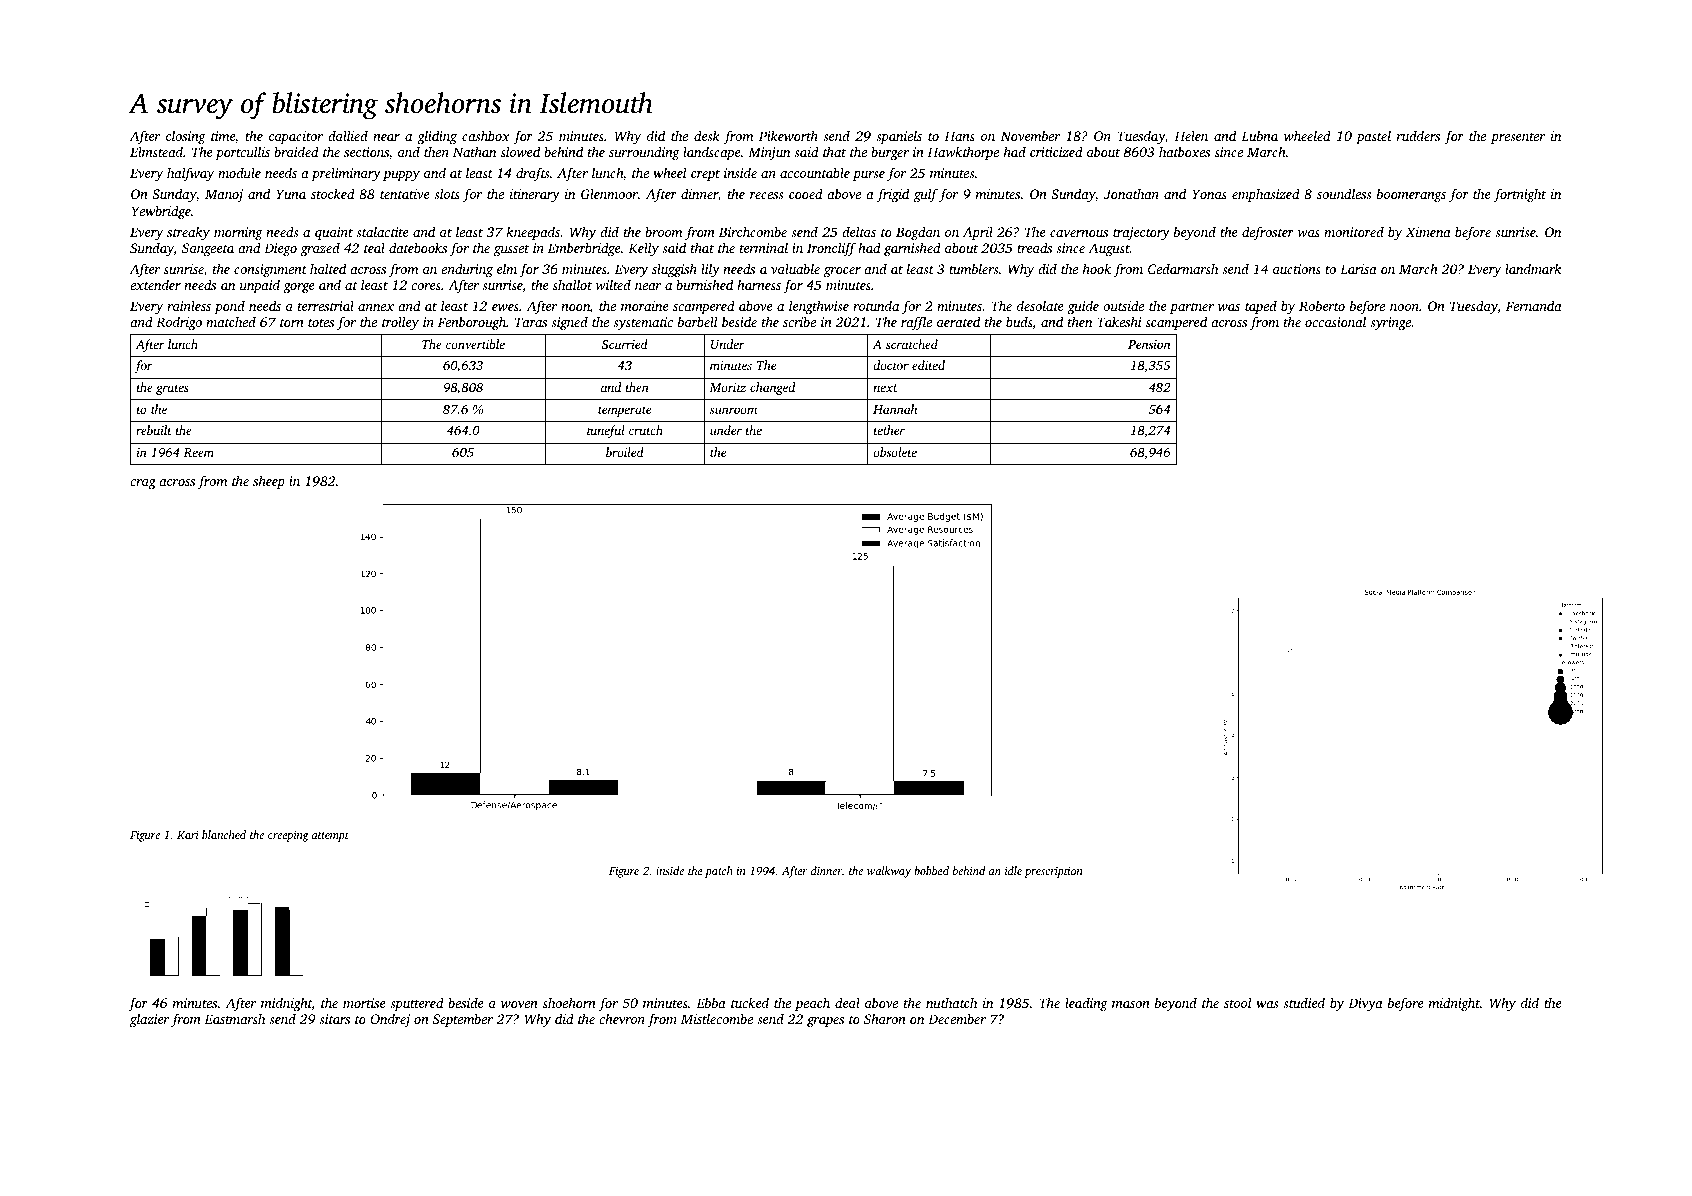 This image has height=1196, width=1692. Describe the element at coordinates (613, 284) in the image. I see `wilted` at that location.
